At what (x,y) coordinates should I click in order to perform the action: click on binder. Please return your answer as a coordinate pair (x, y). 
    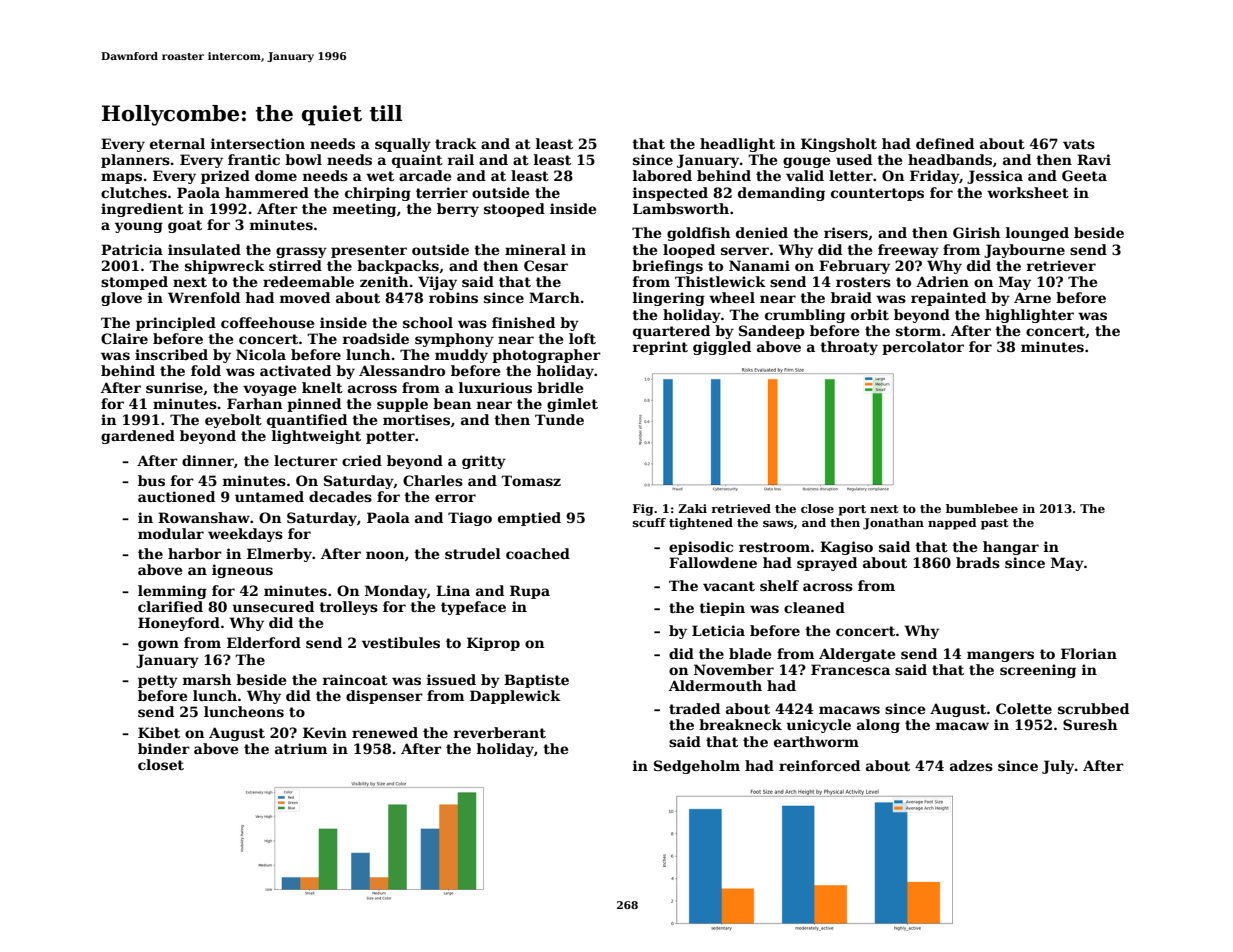
    Looking at the image, I should click on (164, 748).
